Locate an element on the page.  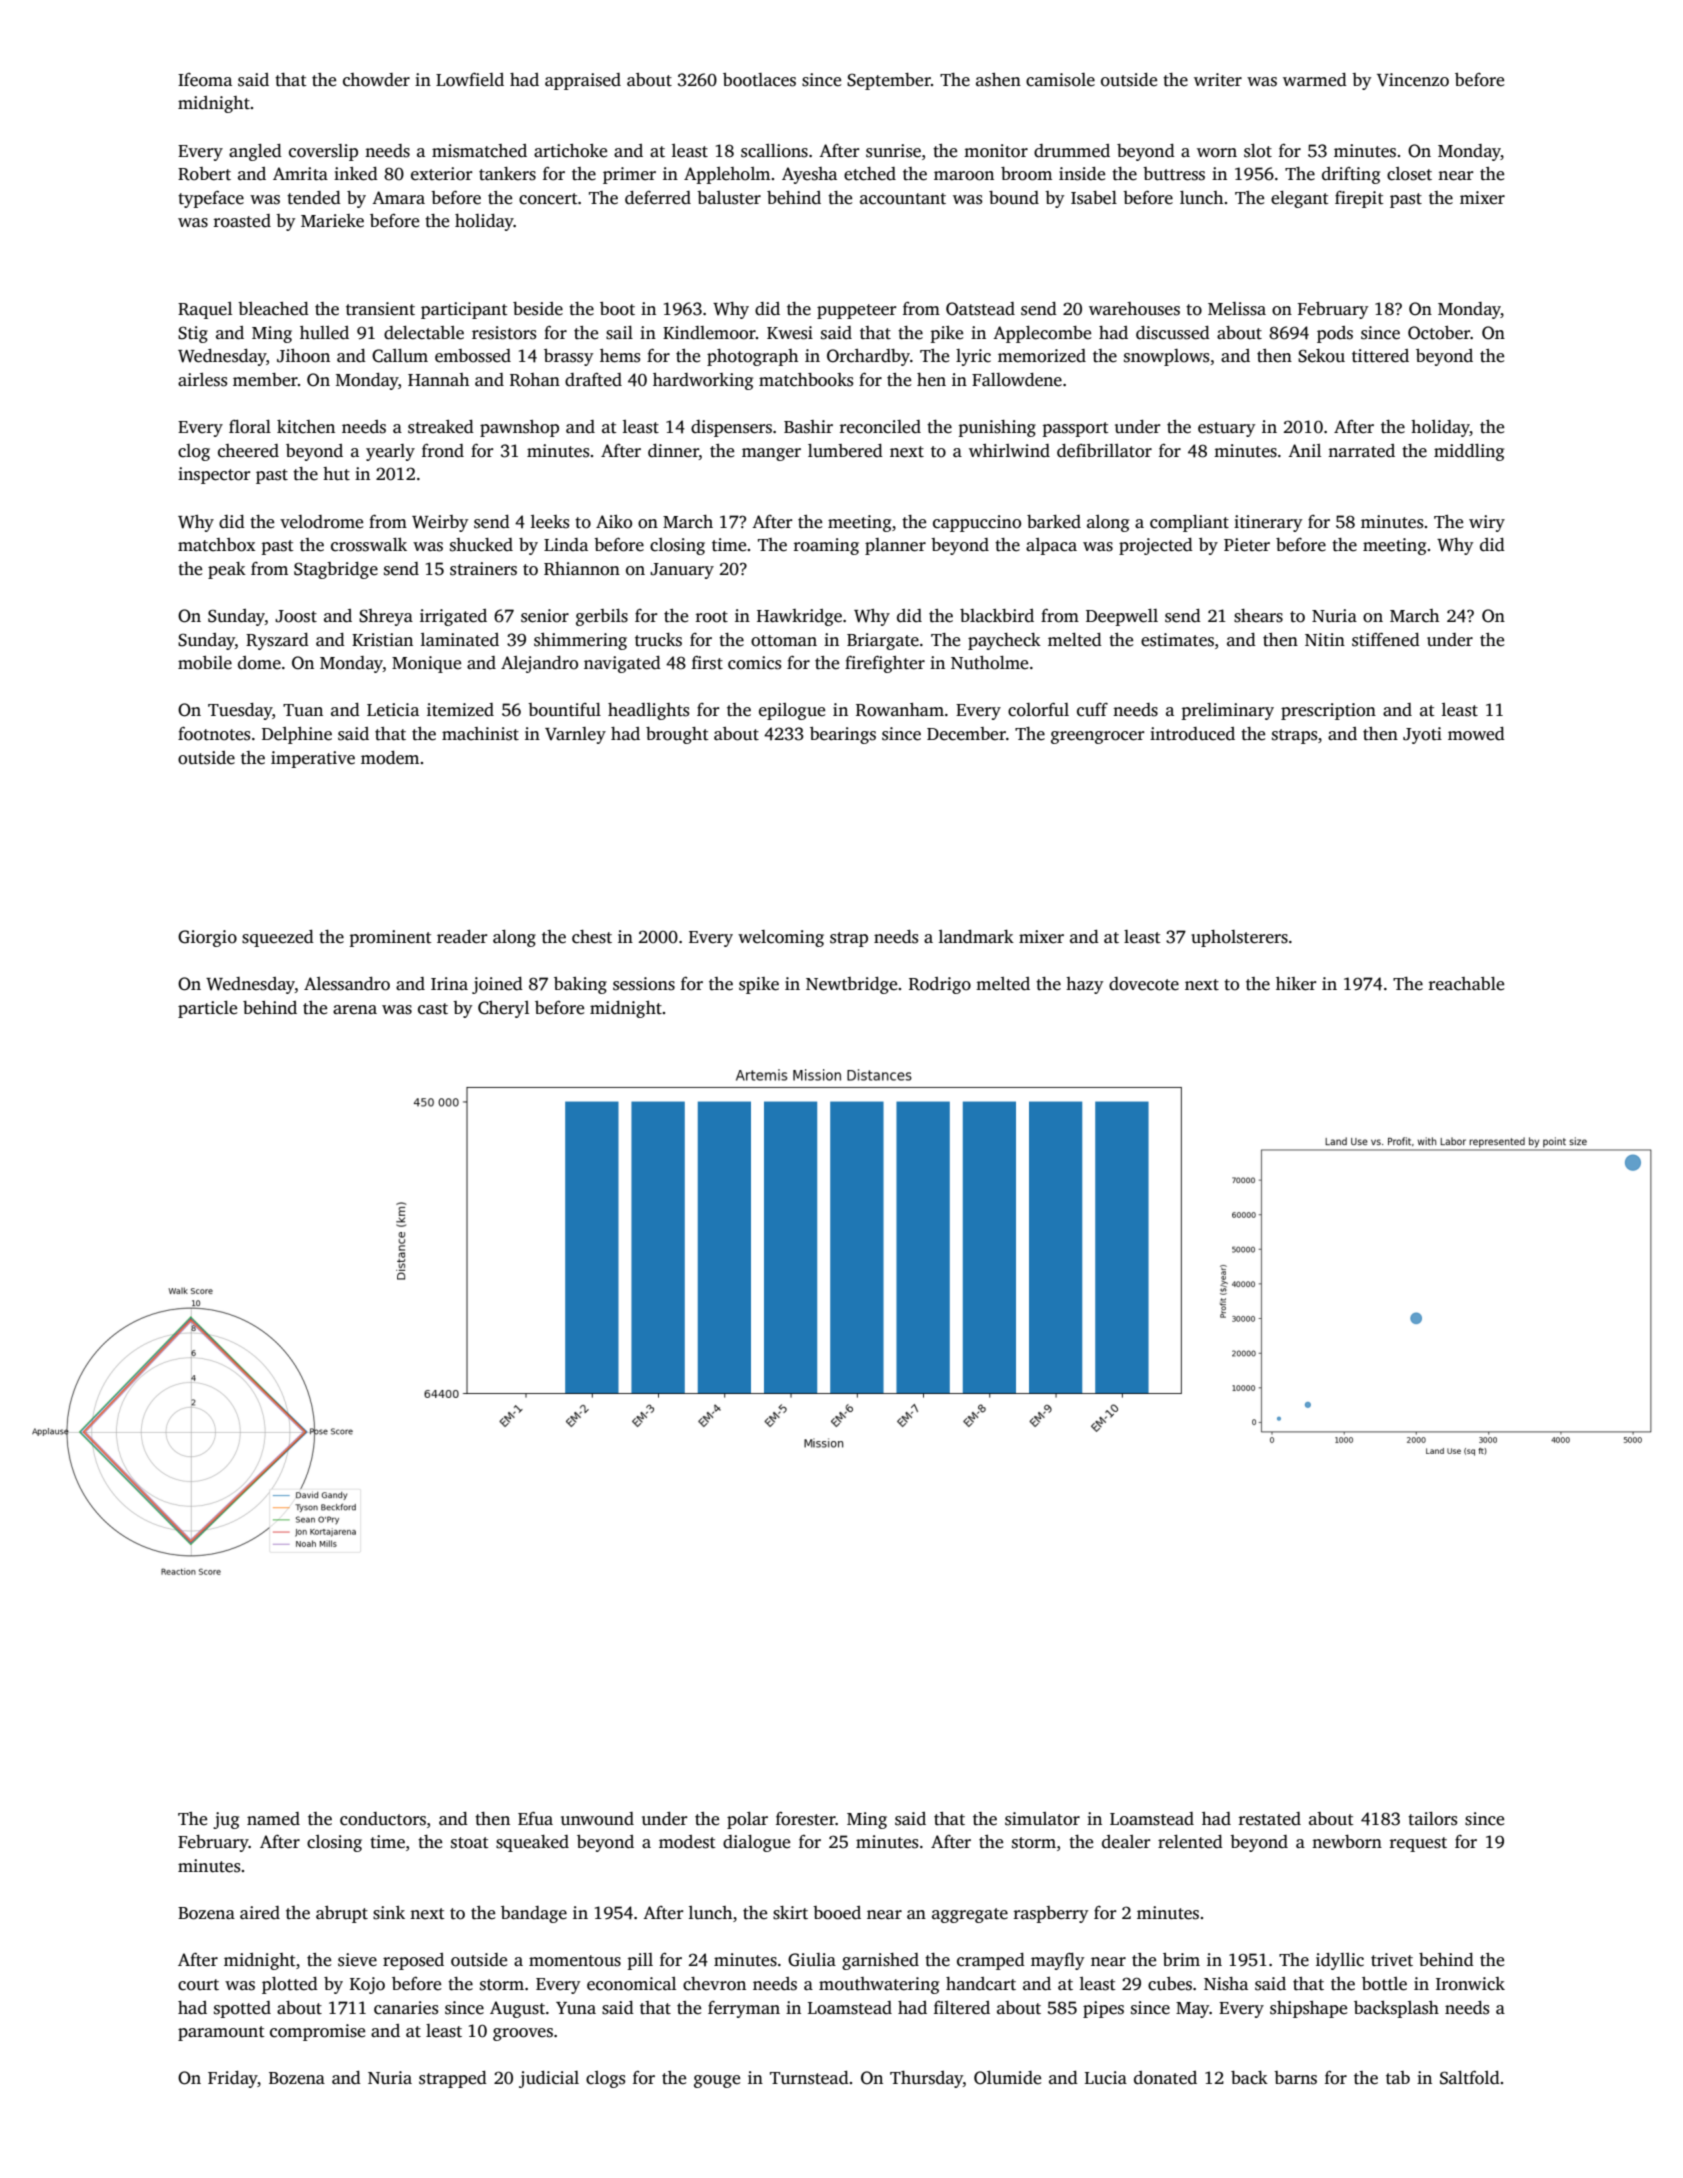
writer is located at coordinates (1218, 80).
